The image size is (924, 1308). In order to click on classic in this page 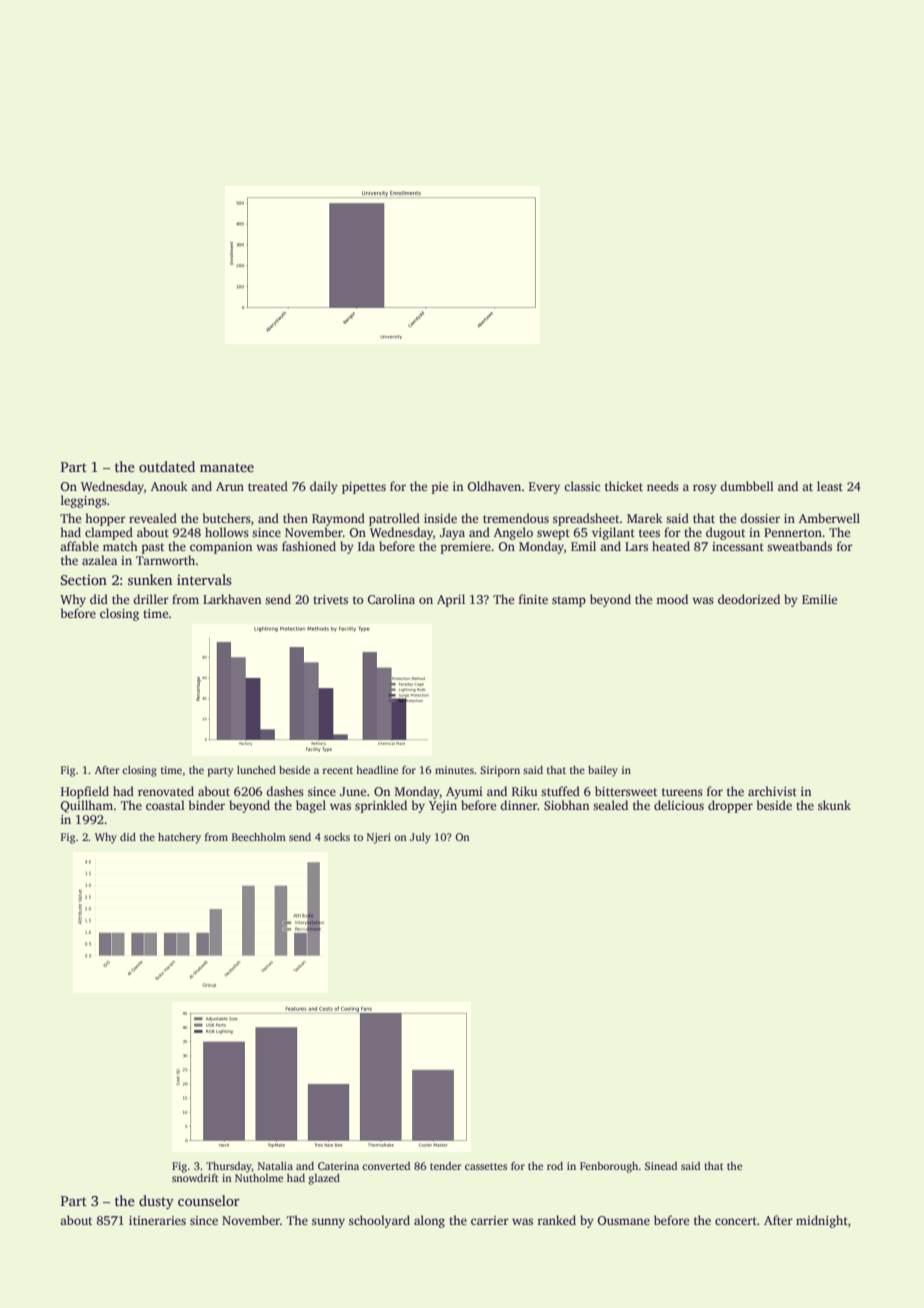, I will do `click(582, 486)`.
